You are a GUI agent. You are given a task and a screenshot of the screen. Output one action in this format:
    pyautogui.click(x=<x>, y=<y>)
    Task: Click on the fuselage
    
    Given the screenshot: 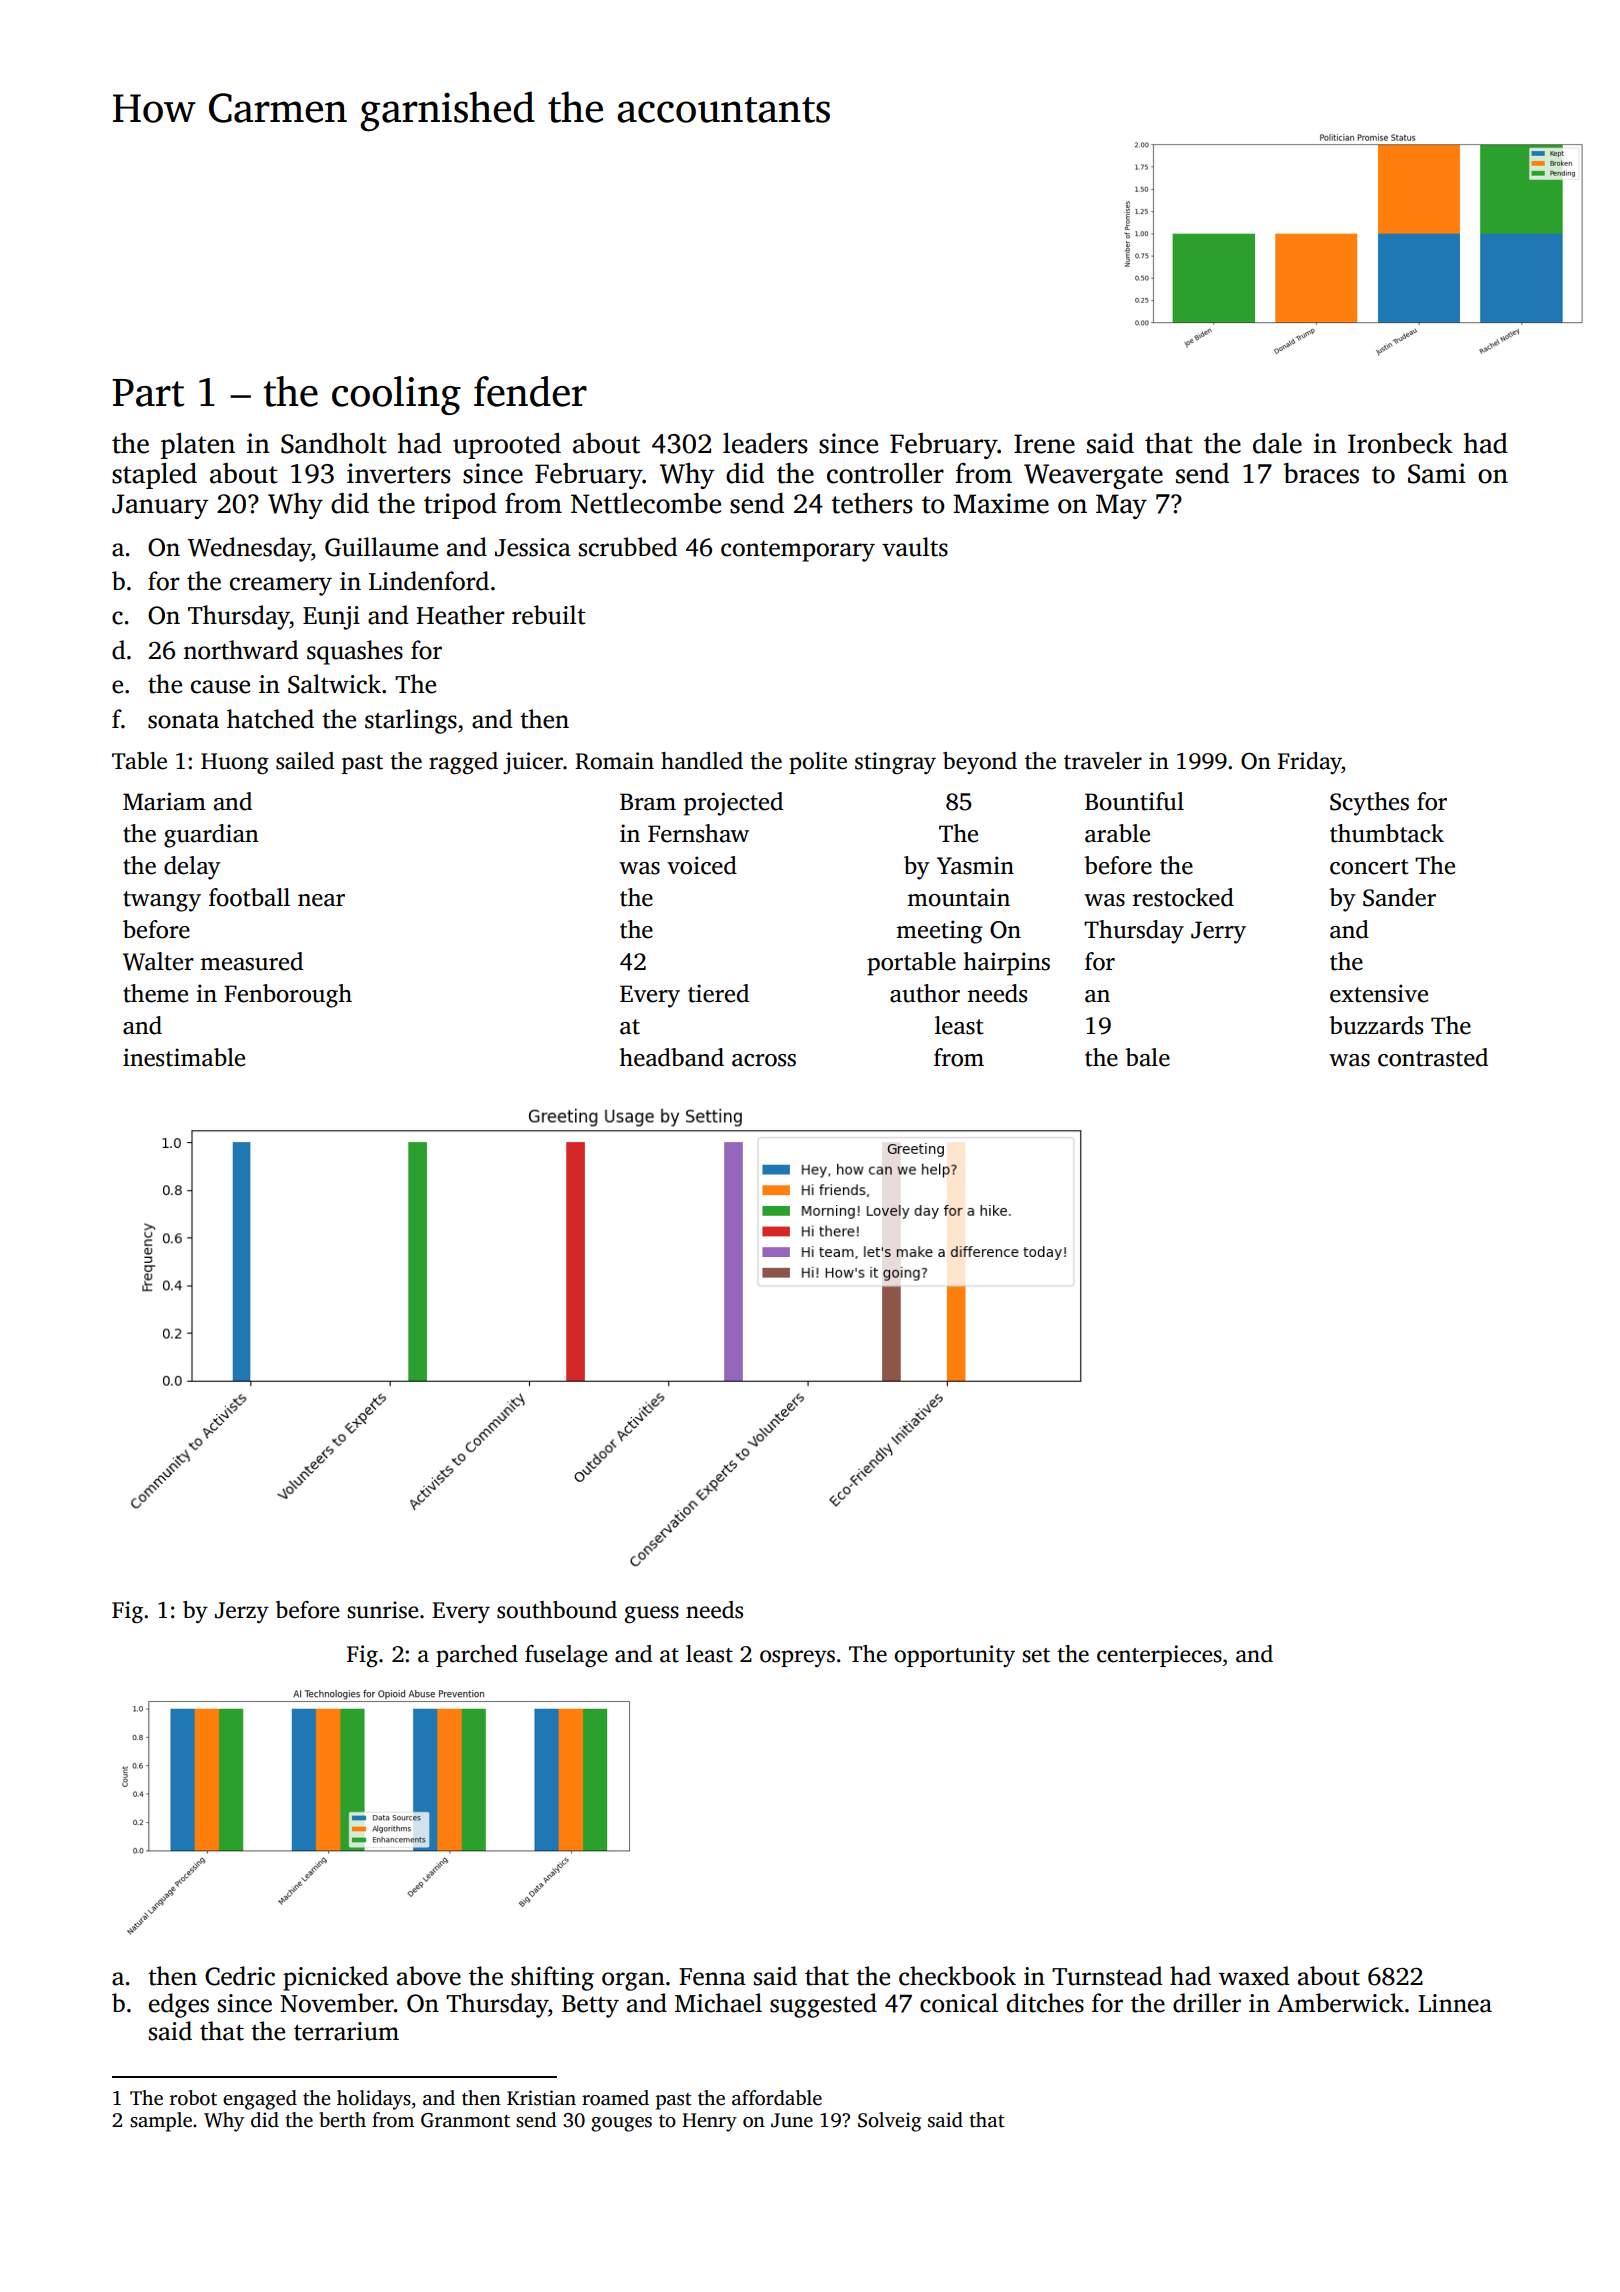 What is the action you would take?
    pyautogui.click(x=566, y=1656)
